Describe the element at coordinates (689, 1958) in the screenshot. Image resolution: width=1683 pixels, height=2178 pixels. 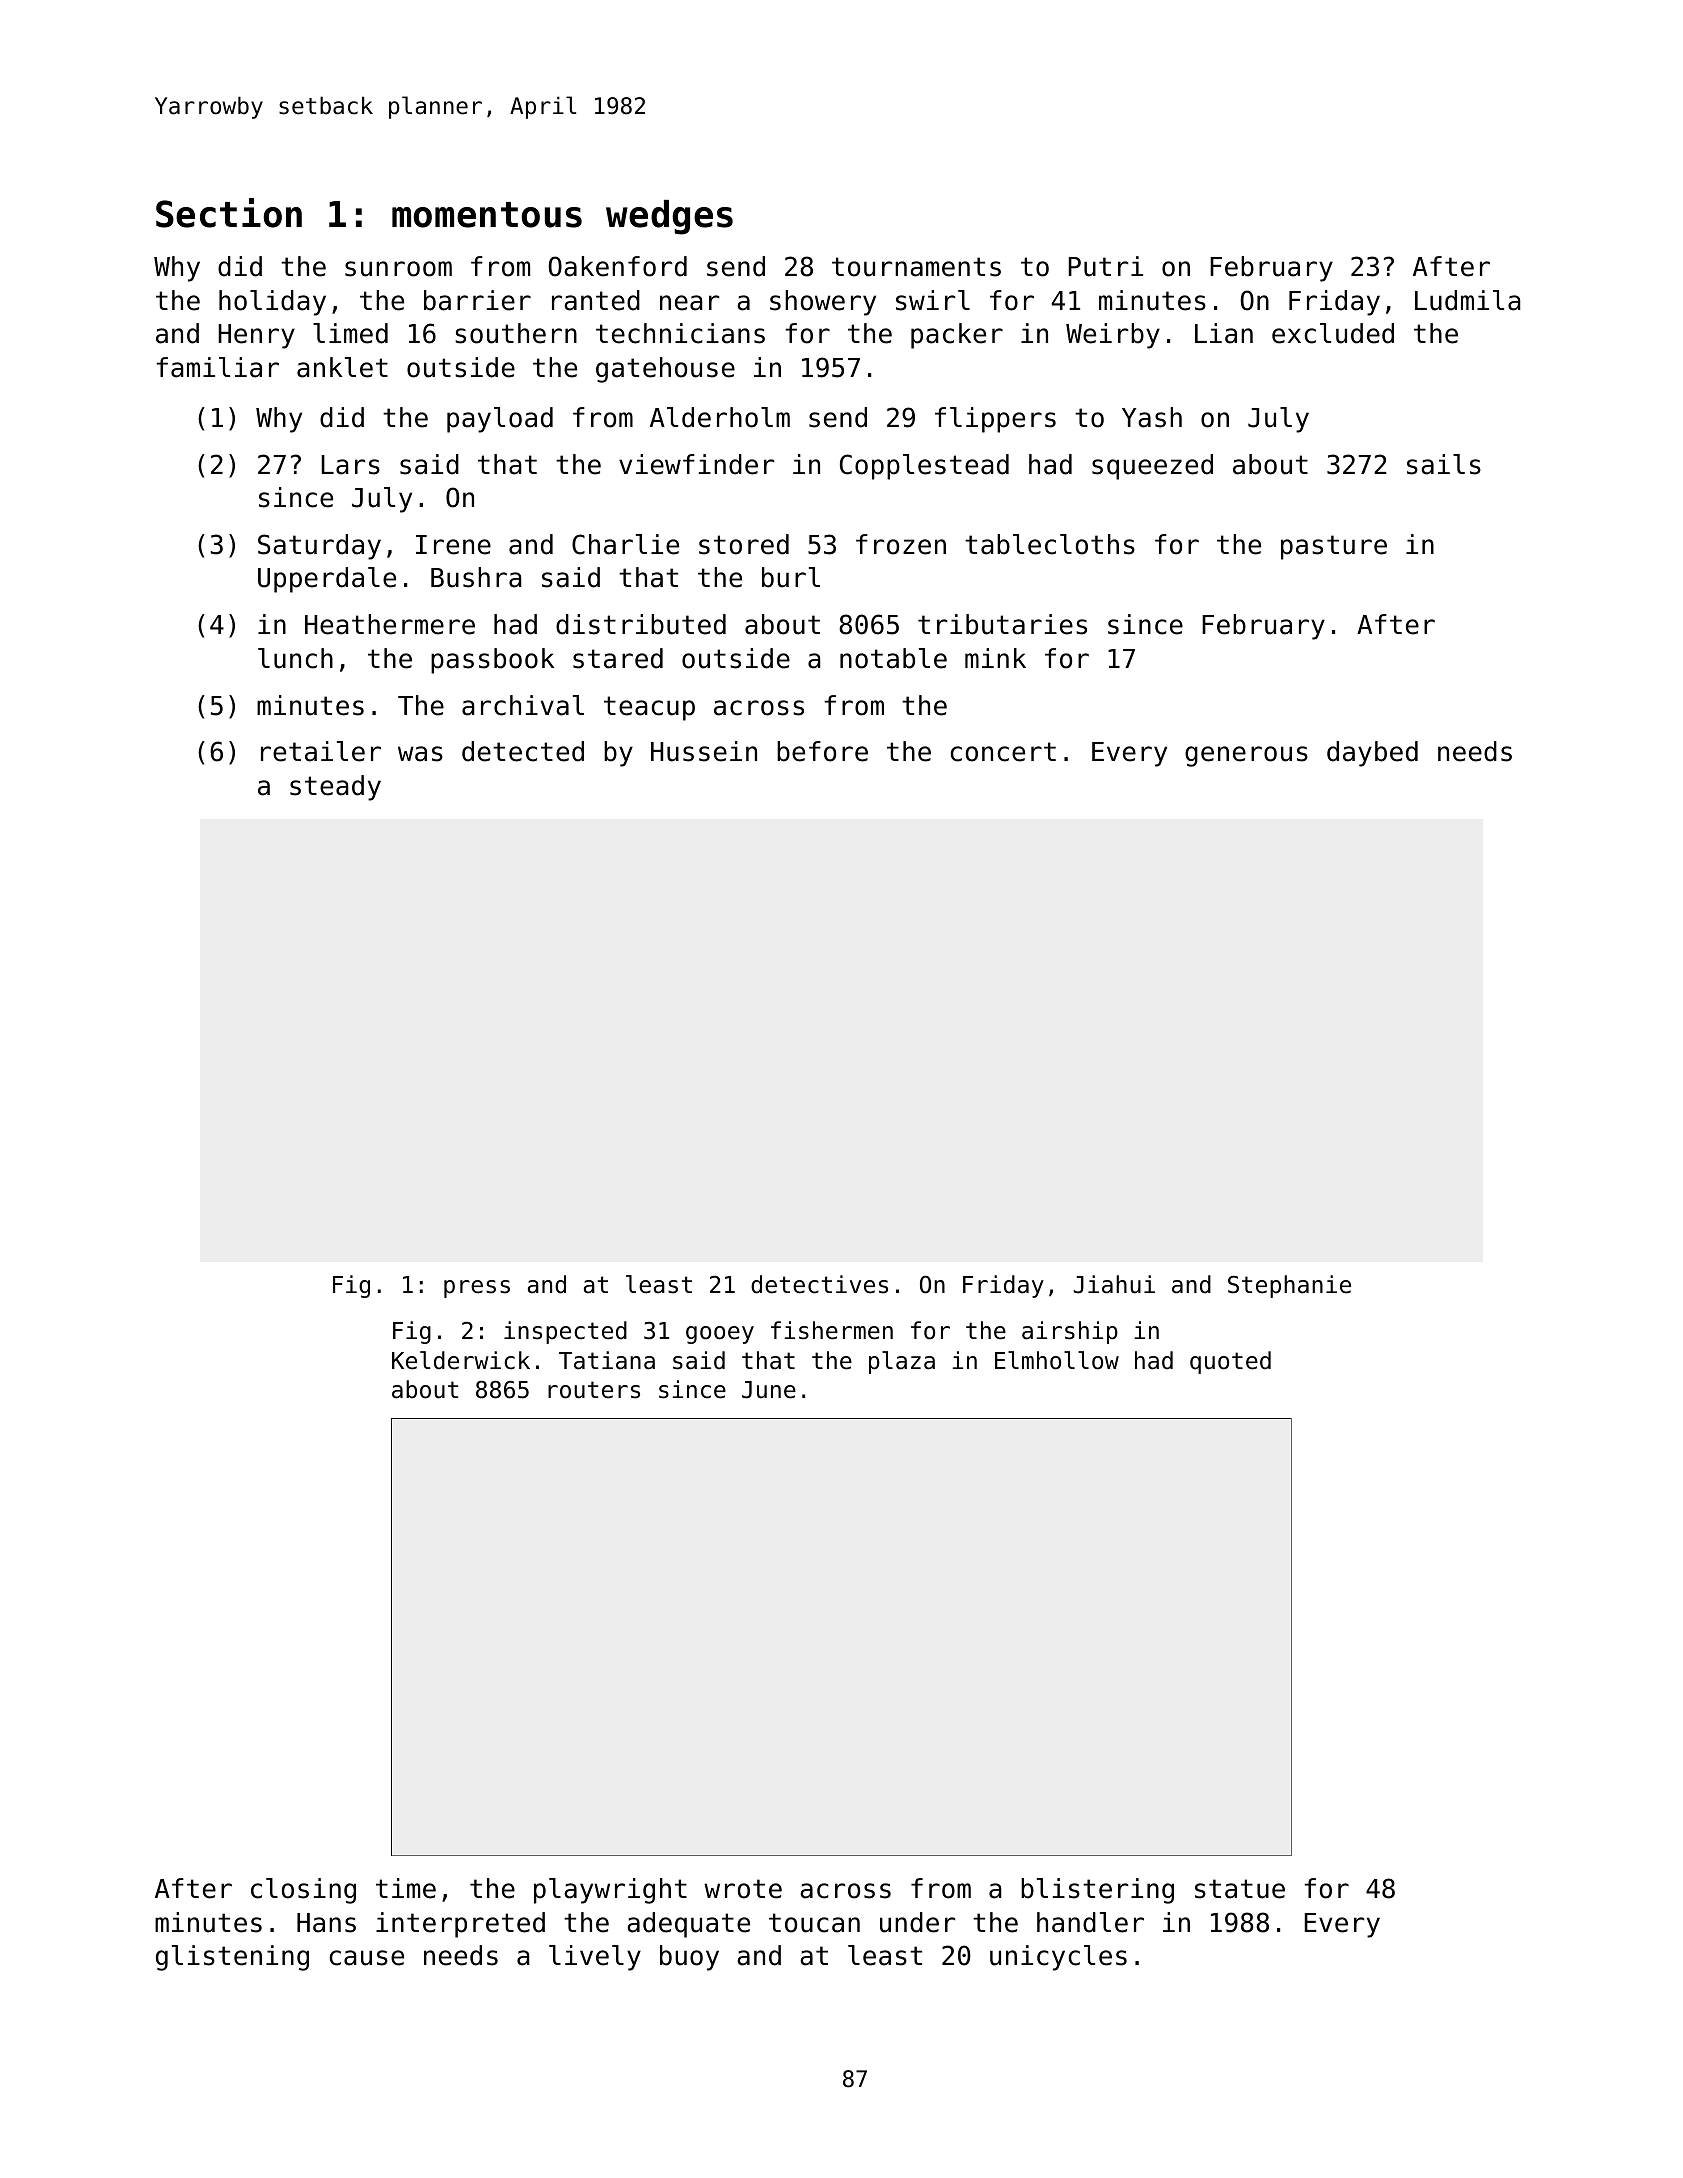
I see `buoy` at that location.
